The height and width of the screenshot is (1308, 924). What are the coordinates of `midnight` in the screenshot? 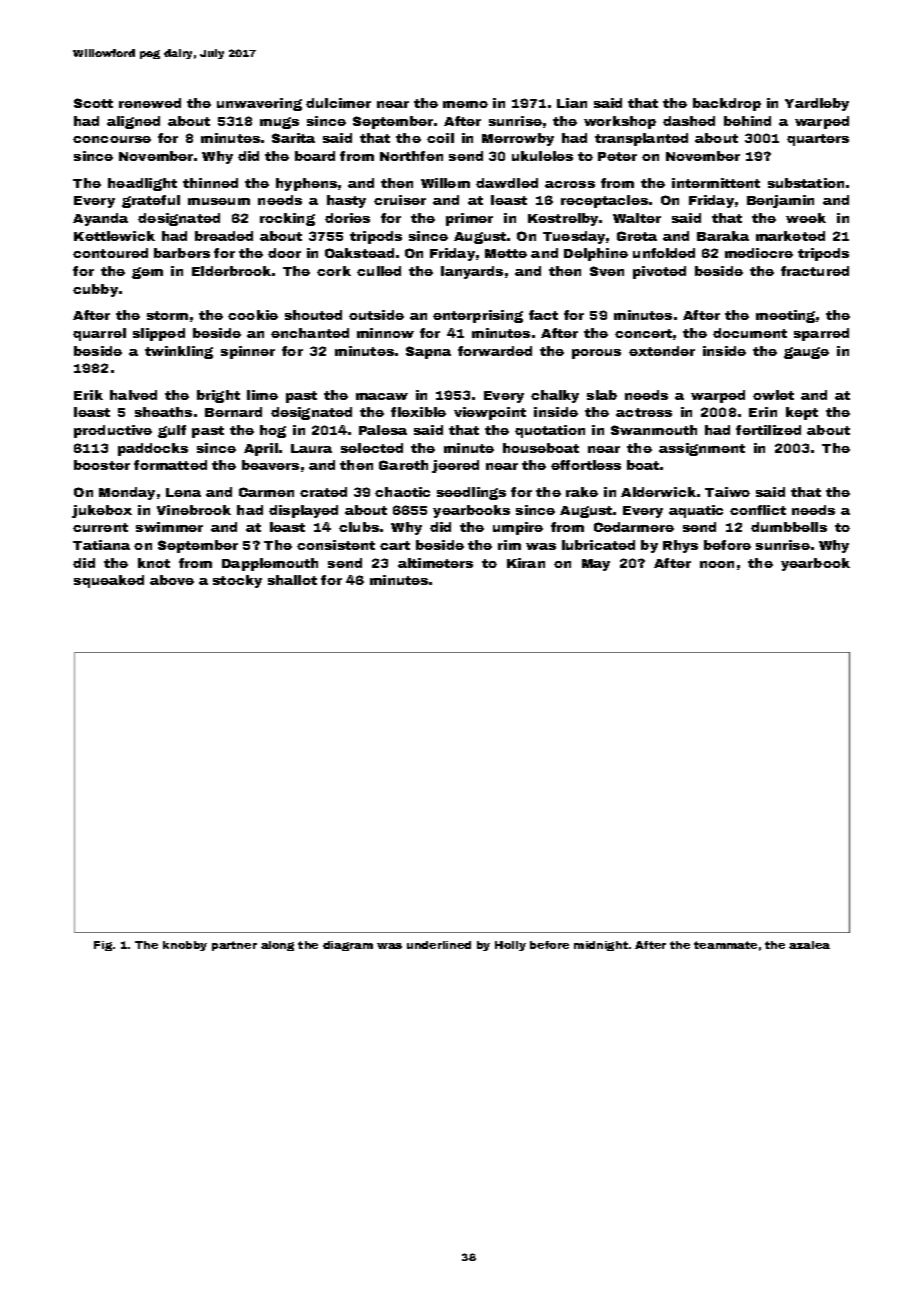 It's located at (601, 946).
